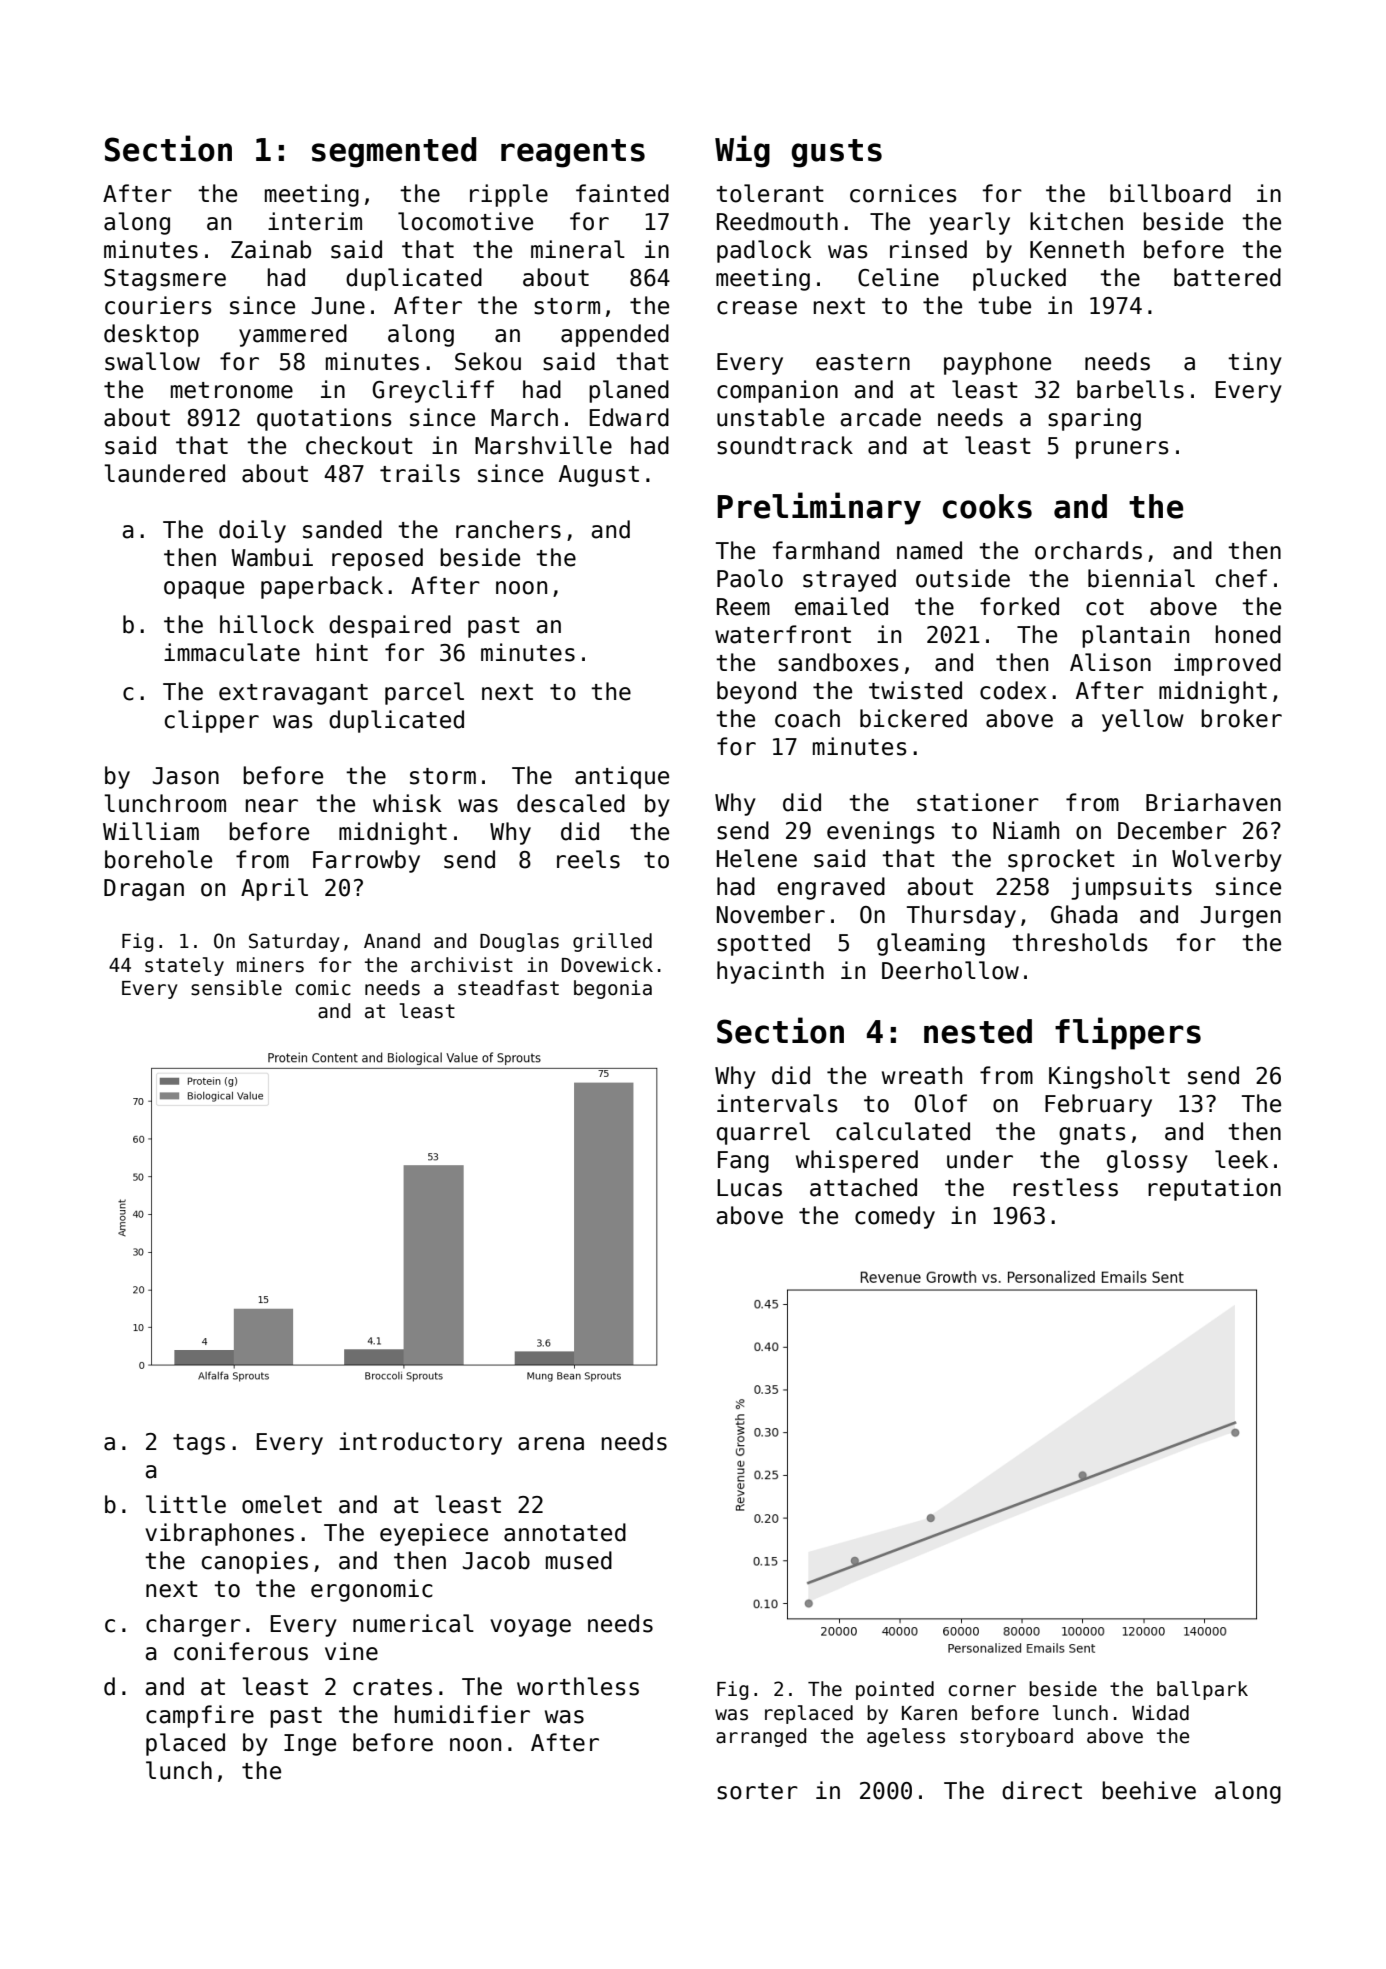 The width and height of the document is (1386, 1969). What do you see at coordinates (310, 1745) in the document?
I see `Inge` at bounding box center [310, 1745].
